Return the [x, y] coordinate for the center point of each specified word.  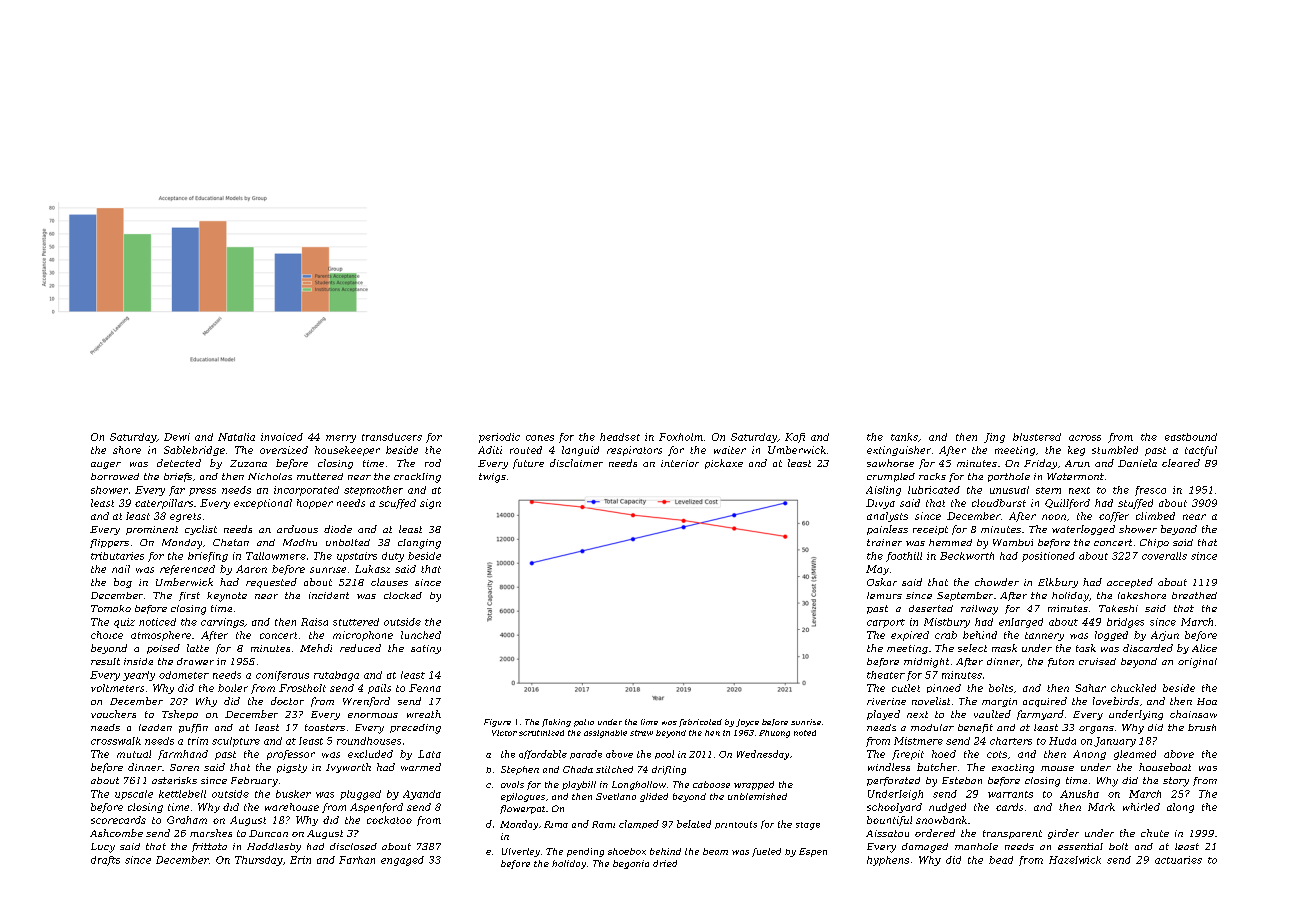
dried [665, 863]
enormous [373, 715]
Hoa [1207, 701]
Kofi [795, 438]
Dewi [177, 437]
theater [886, 675]
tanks [904, 437]
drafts [105, 861]
